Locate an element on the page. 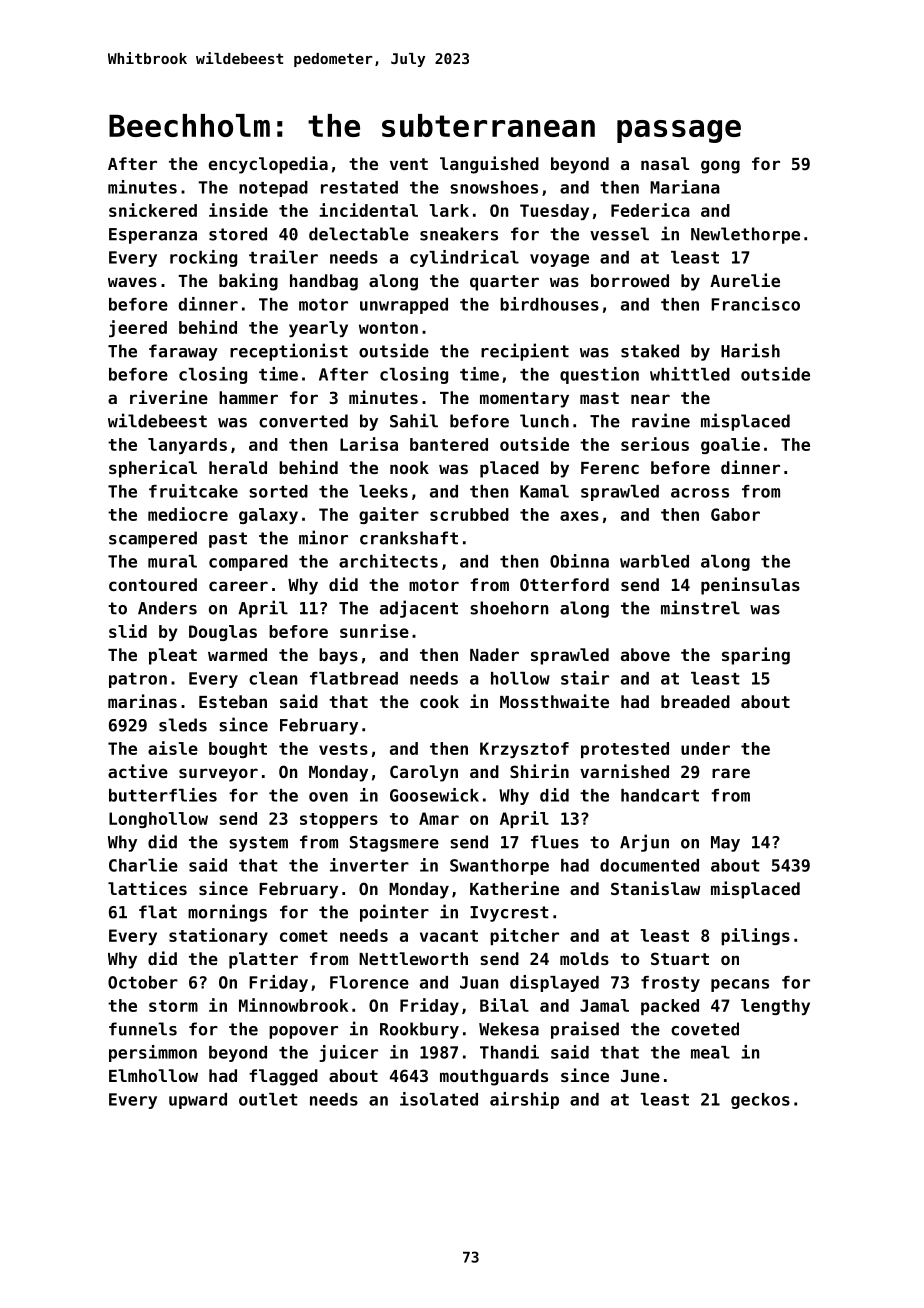 This page has height=1308, width=924. Charlie is located at coordinates (143, 865).
